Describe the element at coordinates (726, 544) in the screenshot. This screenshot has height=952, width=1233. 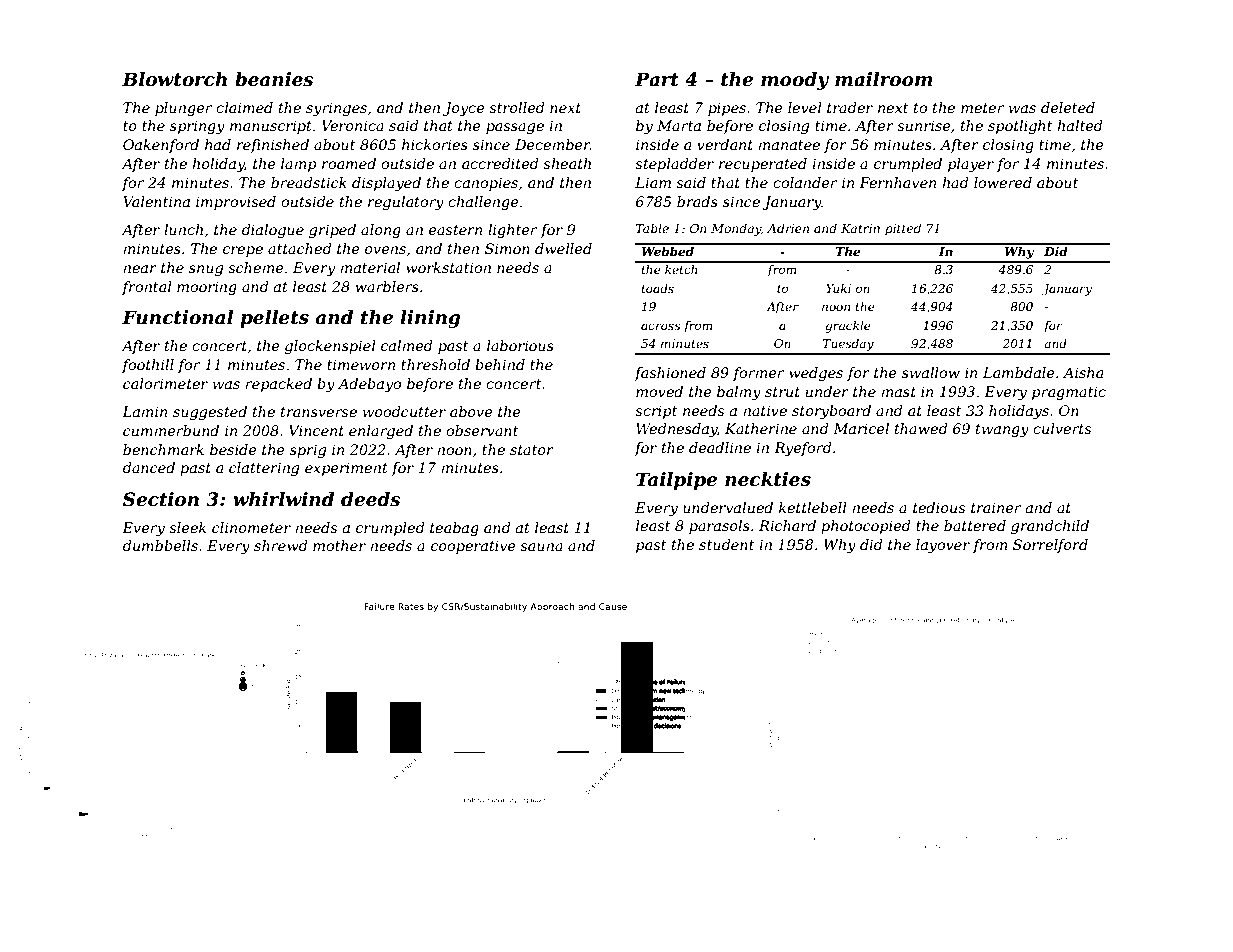
I see `student` at that location.
